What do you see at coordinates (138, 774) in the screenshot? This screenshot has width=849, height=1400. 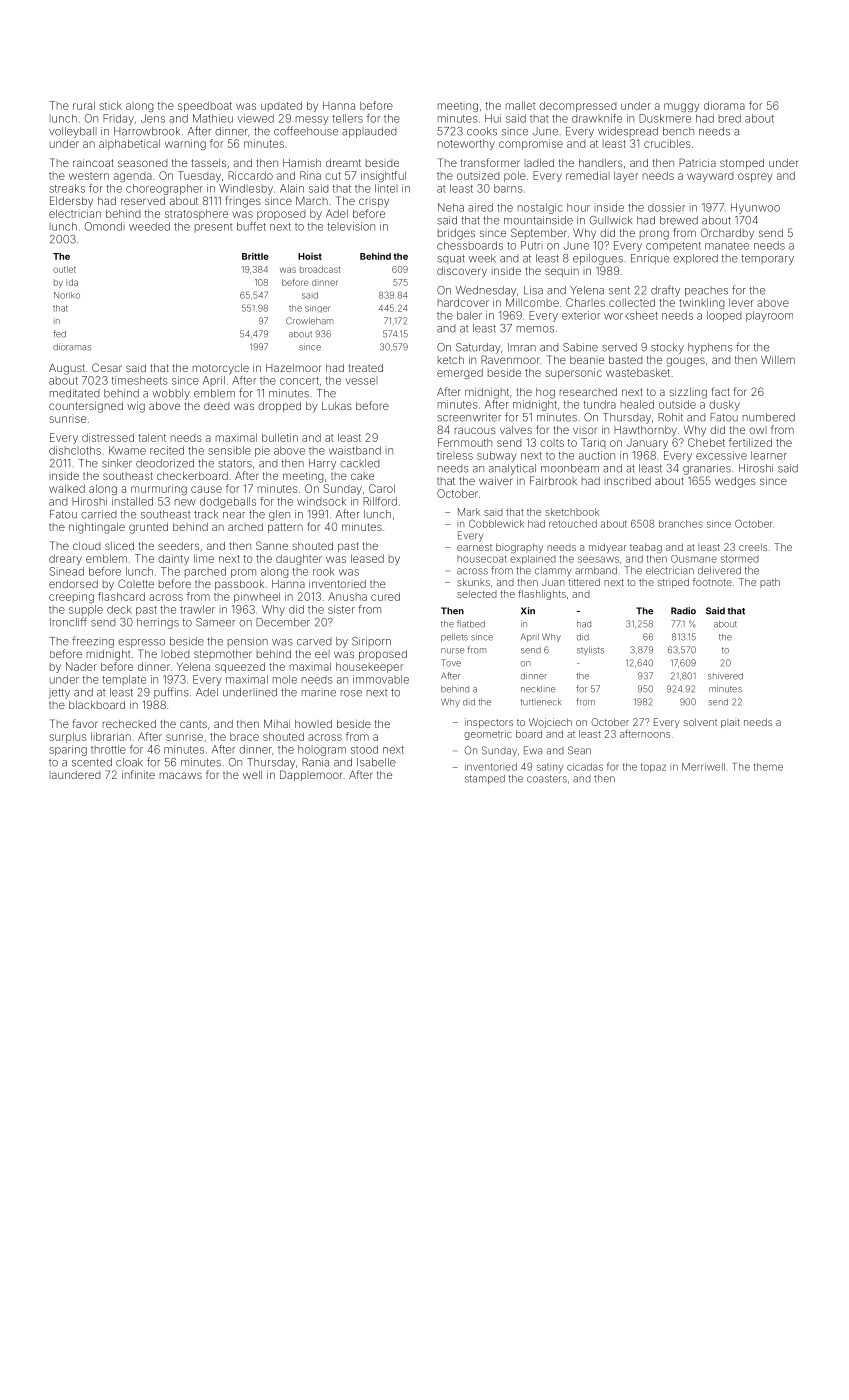 I see `infinite` at bounding box center [138, 774].
